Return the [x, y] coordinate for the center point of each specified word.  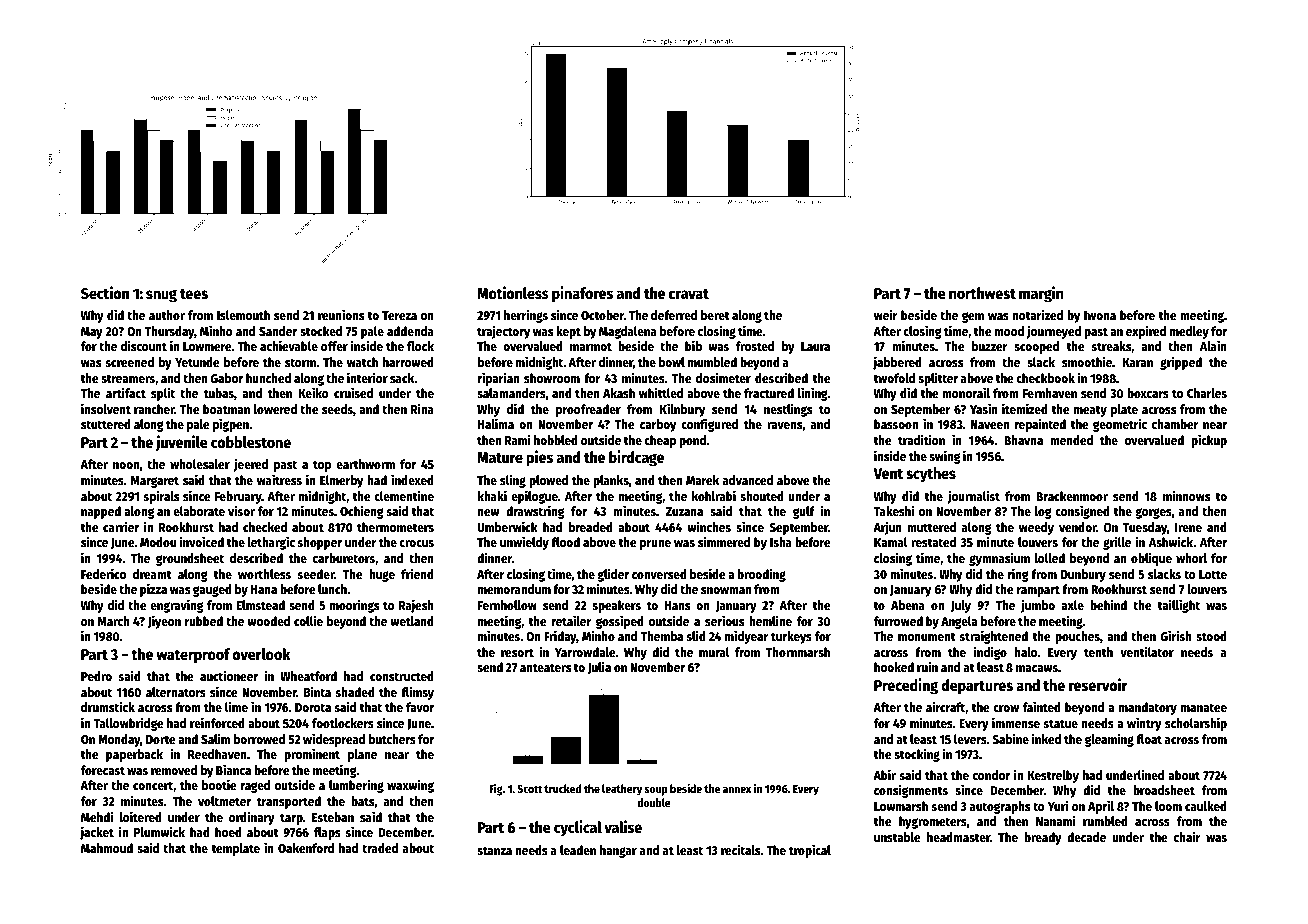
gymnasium [999, 559]
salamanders [511, 393]
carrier [121, 526]
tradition [921, 439]
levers [970, 739]
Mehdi [97, 816]
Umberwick [507, 526]
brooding [761, 575]
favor [420, 707]
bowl [672, 362]
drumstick [108, 706]
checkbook [1045, 378]
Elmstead [261, 605]
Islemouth [243, 315]
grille [1117, 543]
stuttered [106, 424]
